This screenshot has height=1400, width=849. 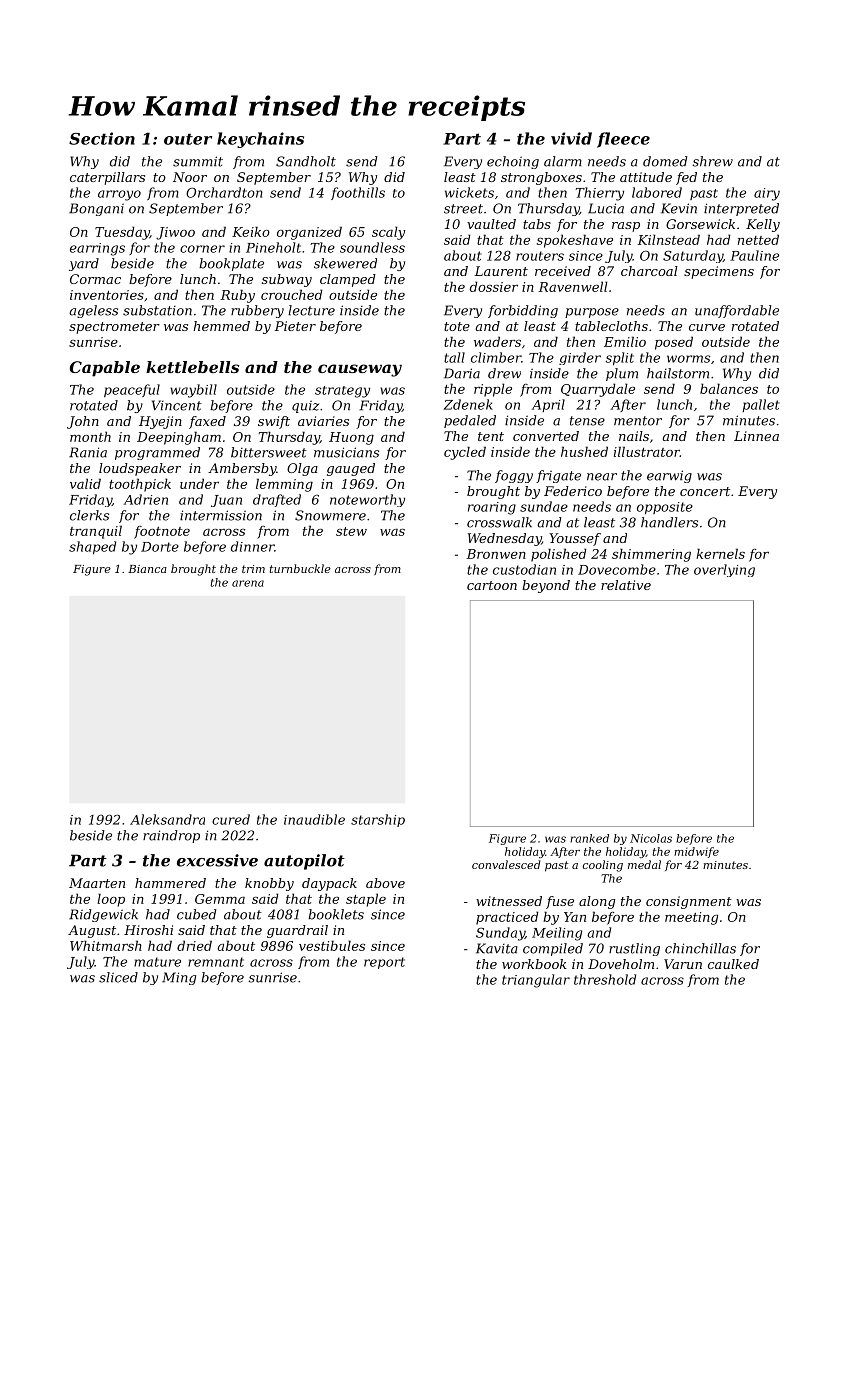 What do you see at coordinates (157, 310) in the screenshot?
I see `substation` at bounding box center [157, 310].
